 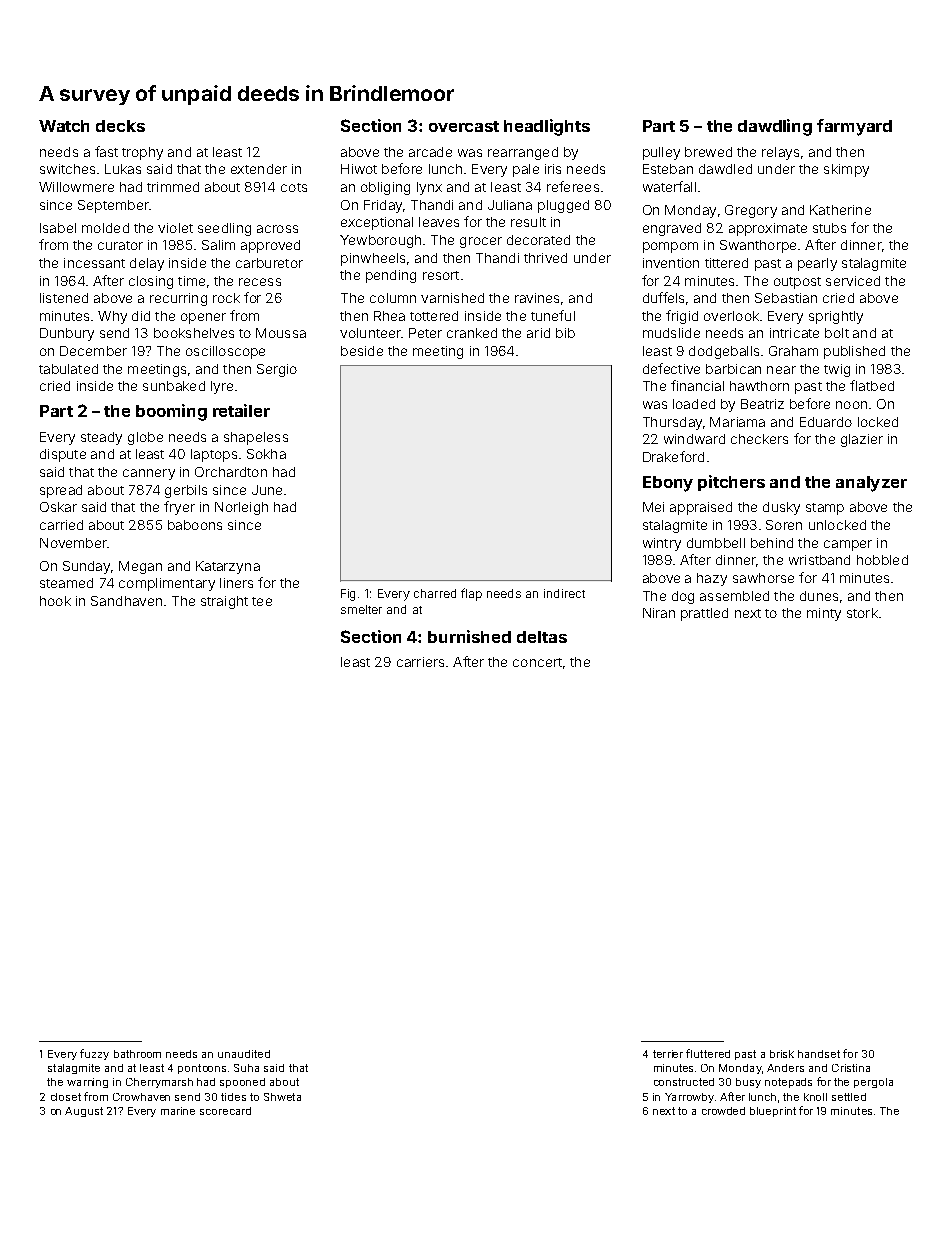 What do you see at coordinates (708, 1053) in the screenshot?
I see `fluttered` at bounding box center [708, 1053].
